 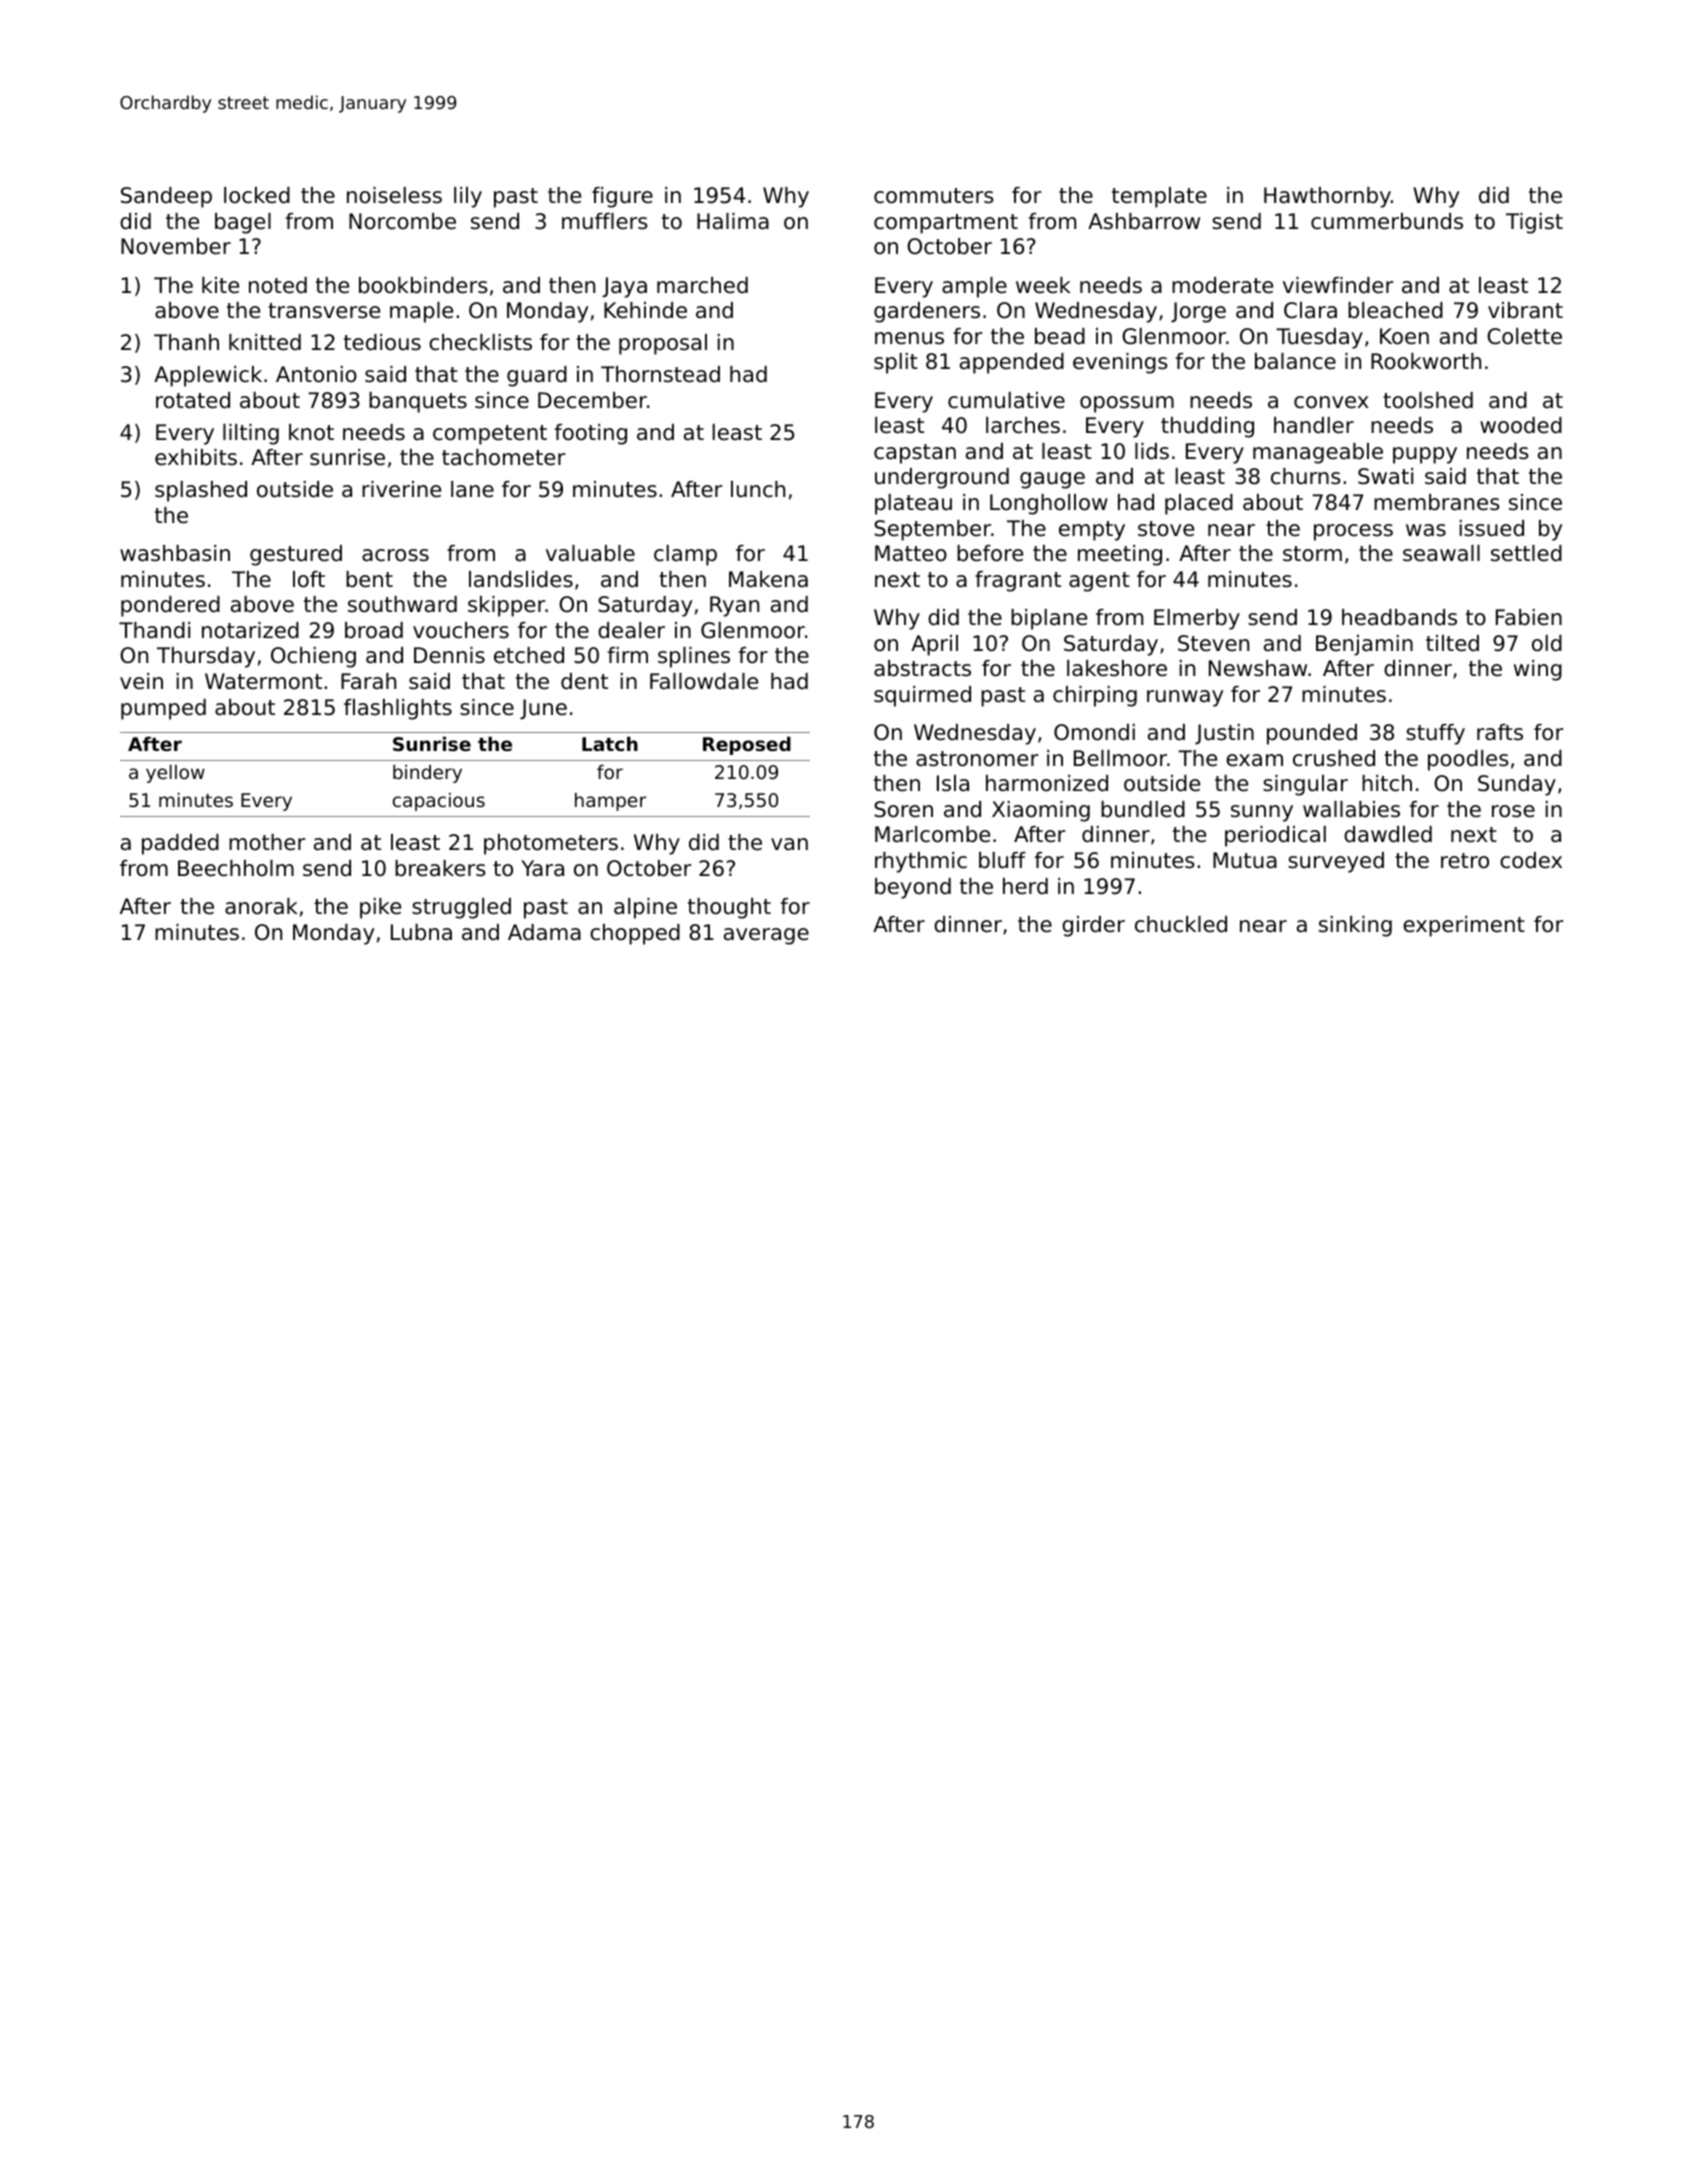 What do you see at coordinates (176, 246) in the screenshot?
I see `November` at bounding box center [176, 246].
